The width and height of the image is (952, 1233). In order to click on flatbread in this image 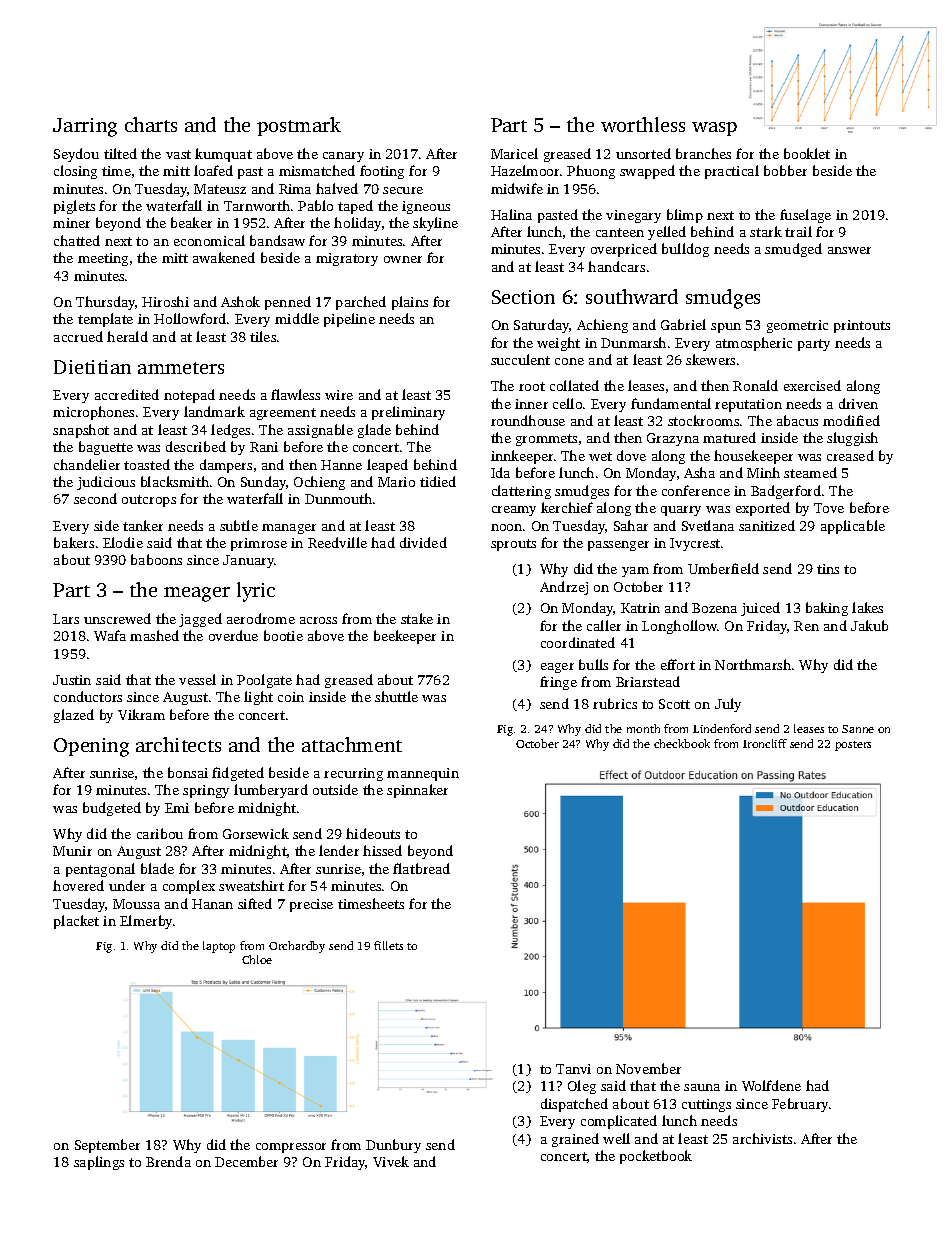, I will do `click(421, 868)`.
